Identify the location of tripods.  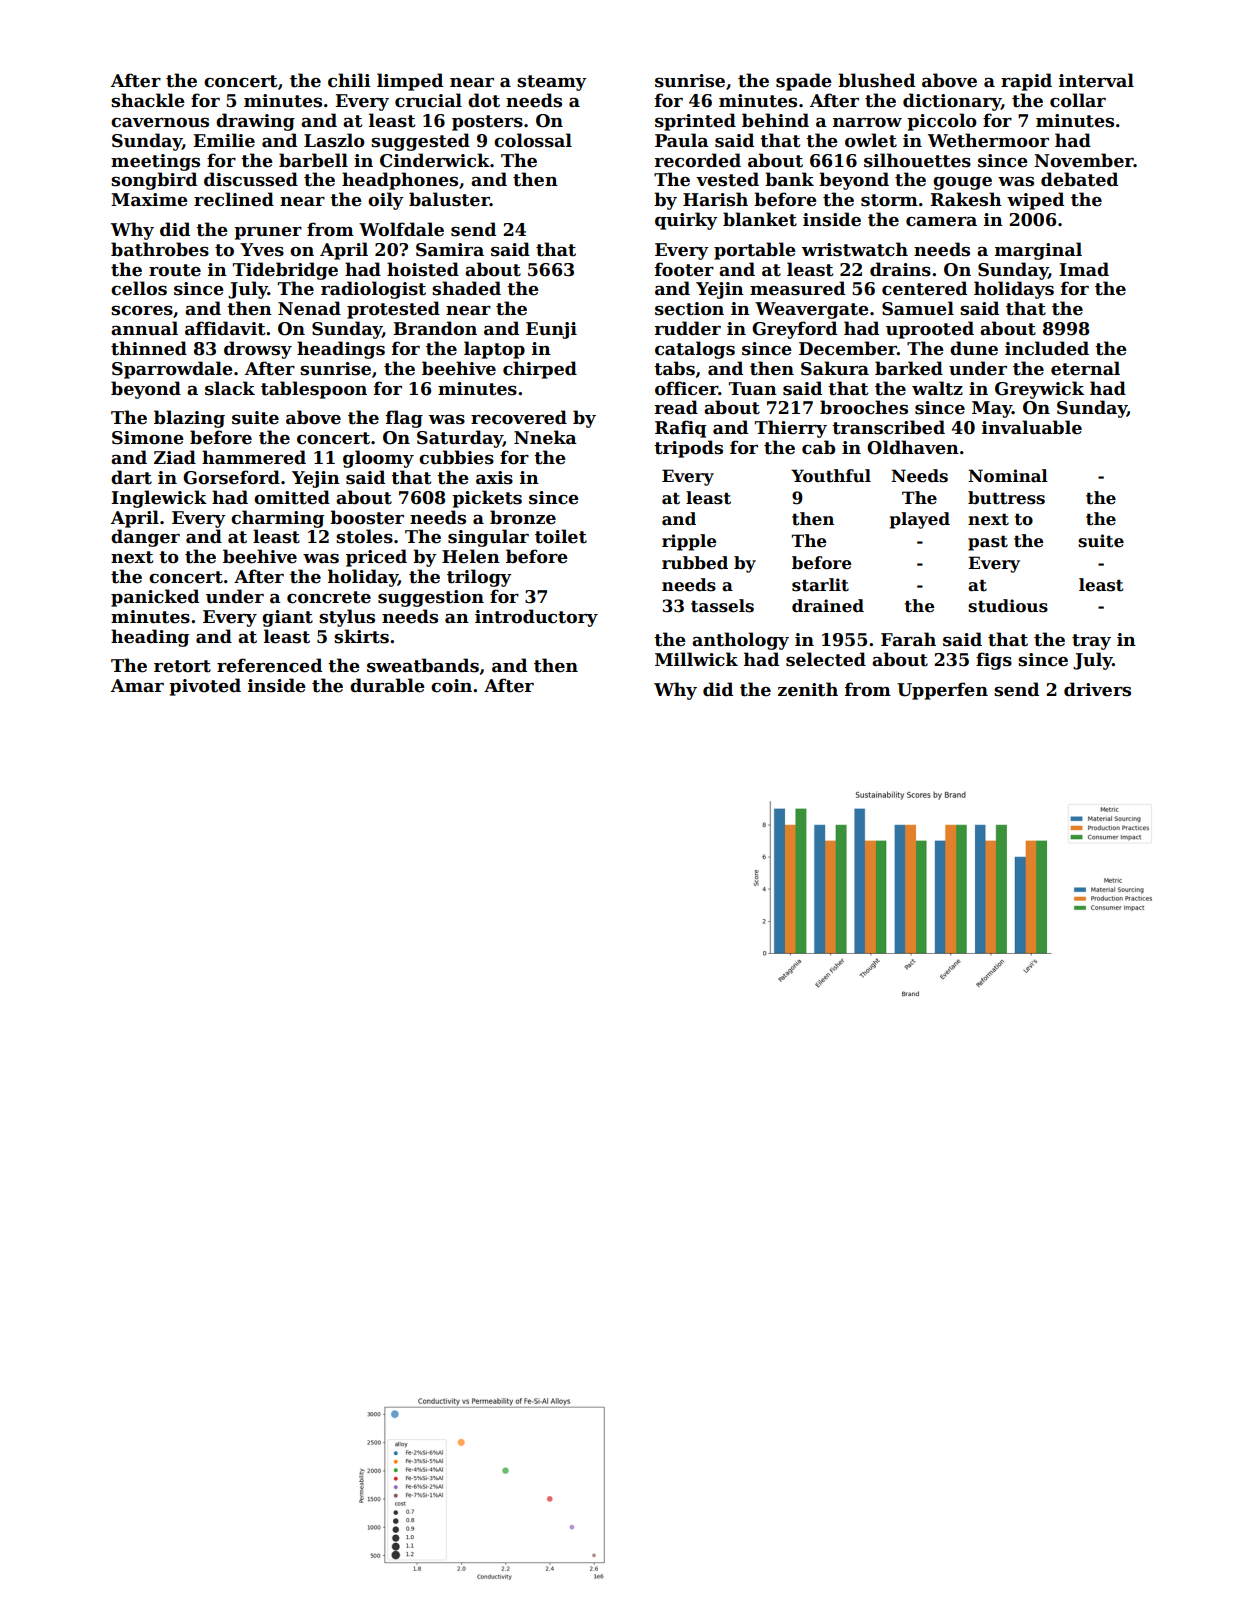
(688, 449).
